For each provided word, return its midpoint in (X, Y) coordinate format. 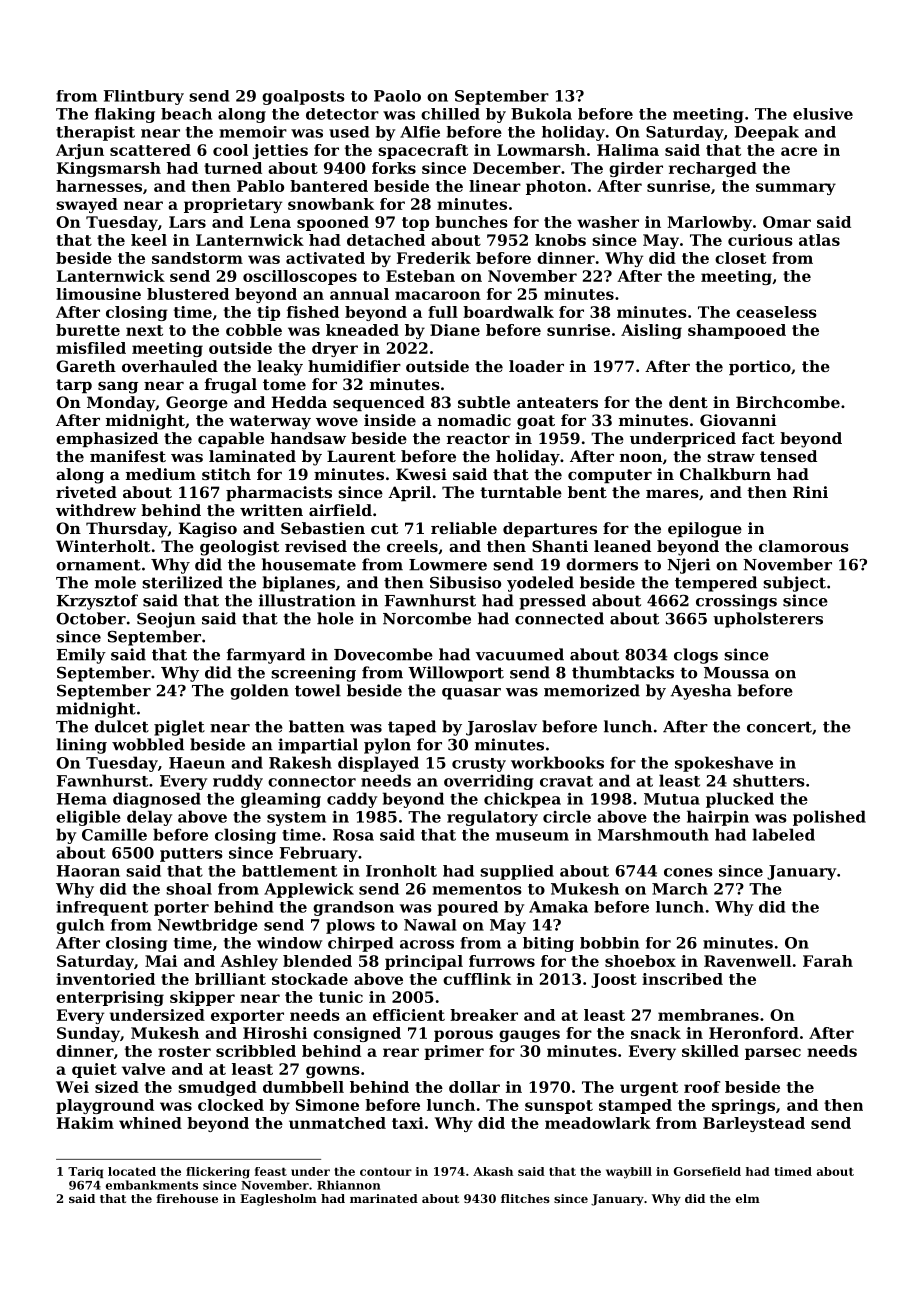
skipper (202, 998)
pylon (387, 746)
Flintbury (144, 97)
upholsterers (768, 620)
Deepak (767, 133)
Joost (614, 980)
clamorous (804, 546)
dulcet (122, 726)
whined (150, 1123)
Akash (493, 1171)
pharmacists (279, 493)
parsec (773, 1054)
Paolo (397, 96)
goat (536, 422)
